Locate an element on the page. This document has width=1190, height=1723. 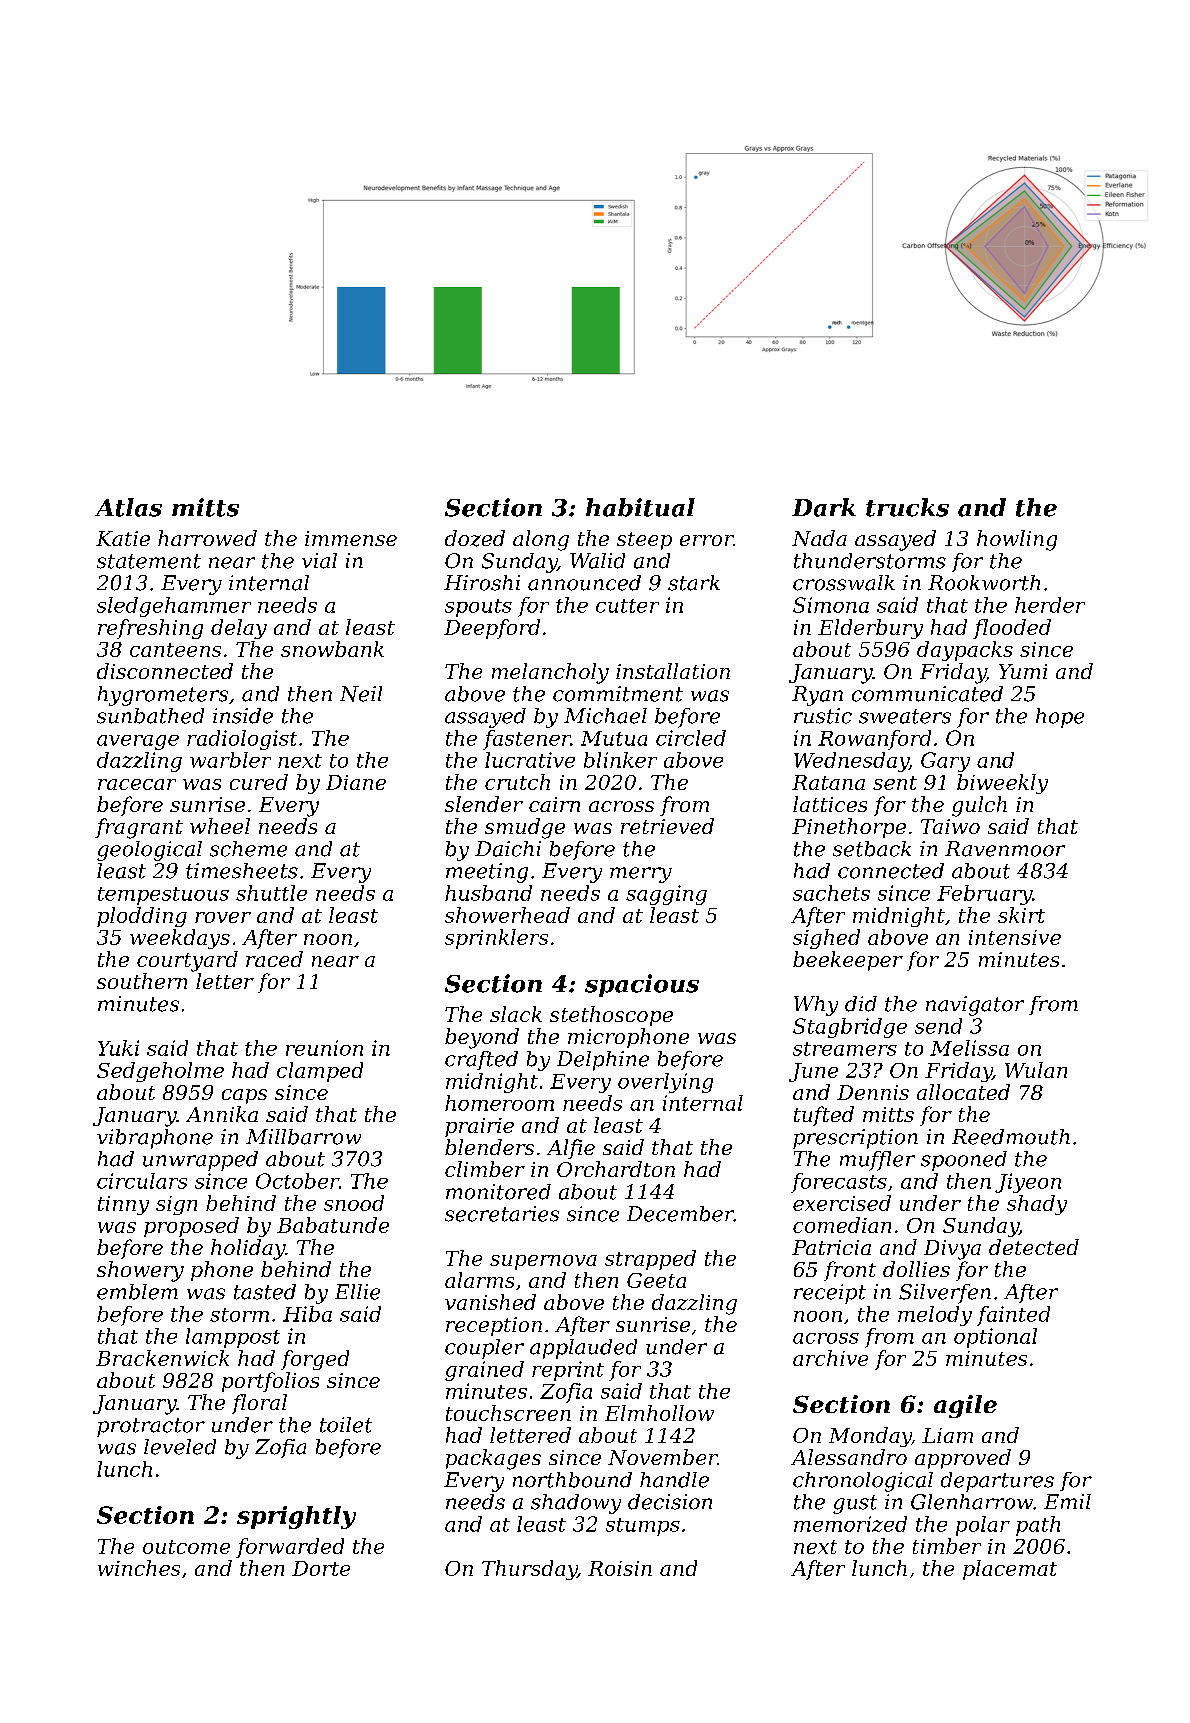
Dorte is located at coordinates (321, 1568).
